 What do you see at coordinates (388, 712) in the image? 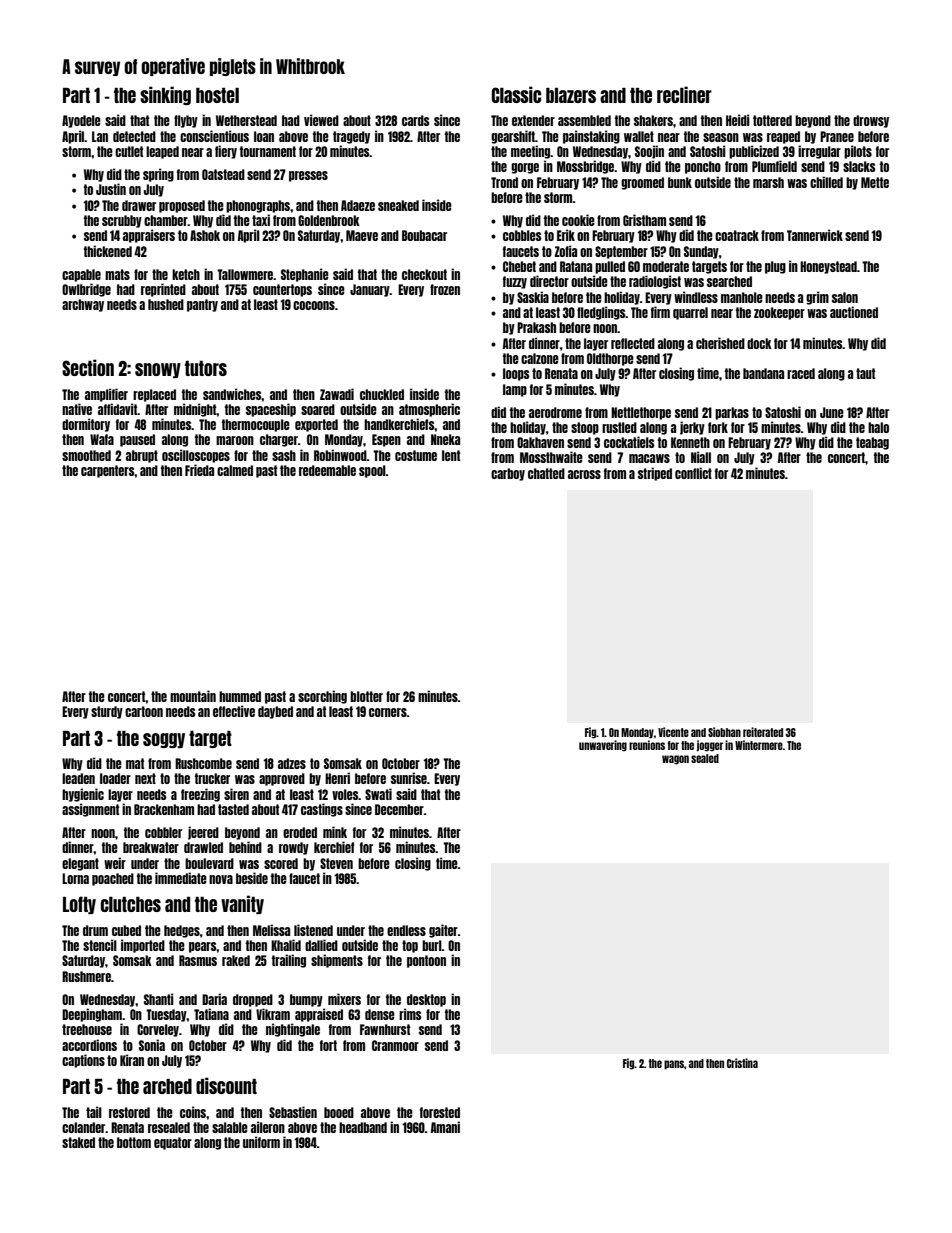
I see `corners` at bounding box center [388, 712].
